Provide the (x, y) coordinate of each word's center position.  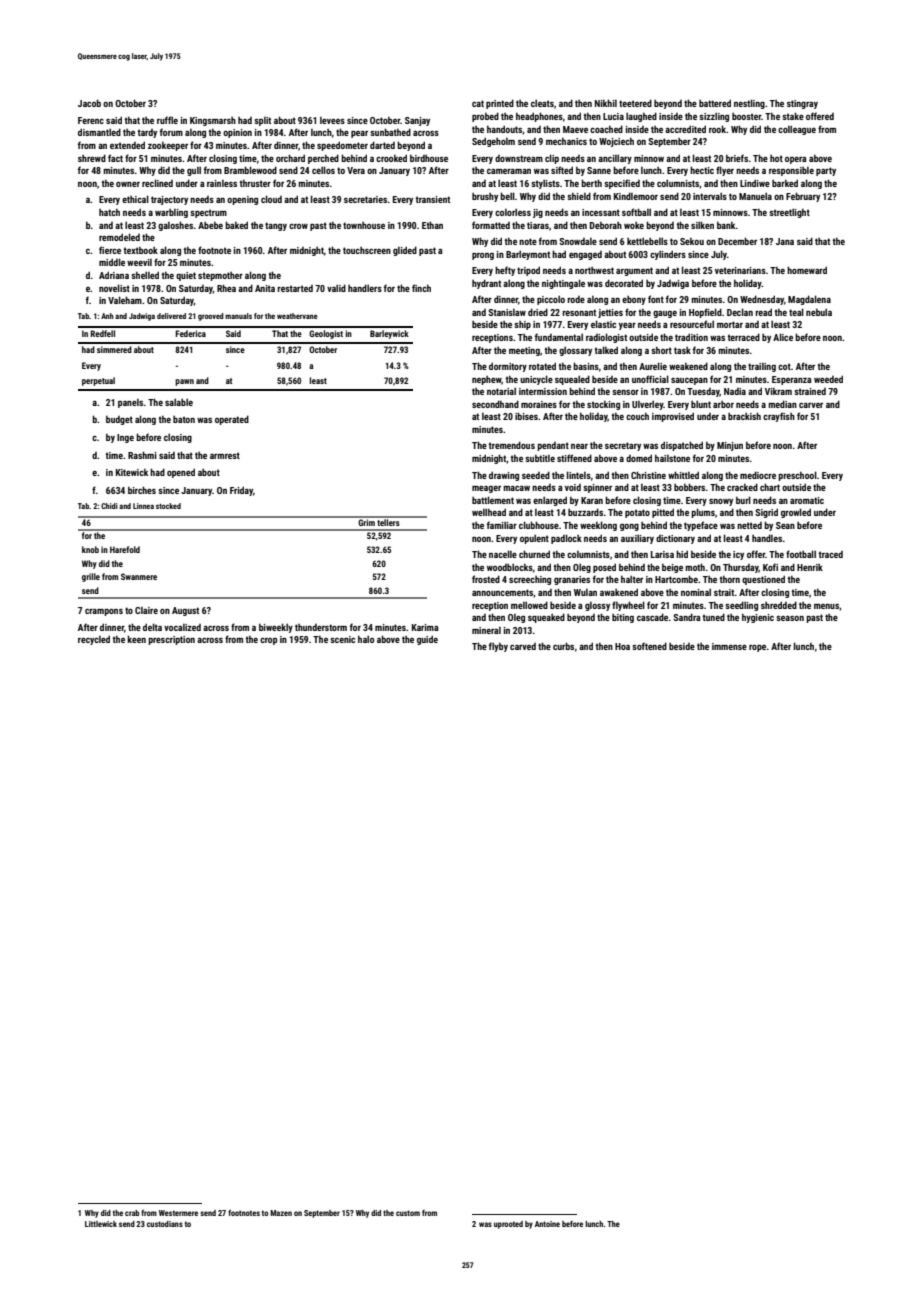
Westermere (178, 1213)
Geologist (326, 334)
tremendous (511, 445)
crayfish (779, 417)
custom (408, 1213)
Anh (107, 316)
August (185, 611)
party (826, 171)
